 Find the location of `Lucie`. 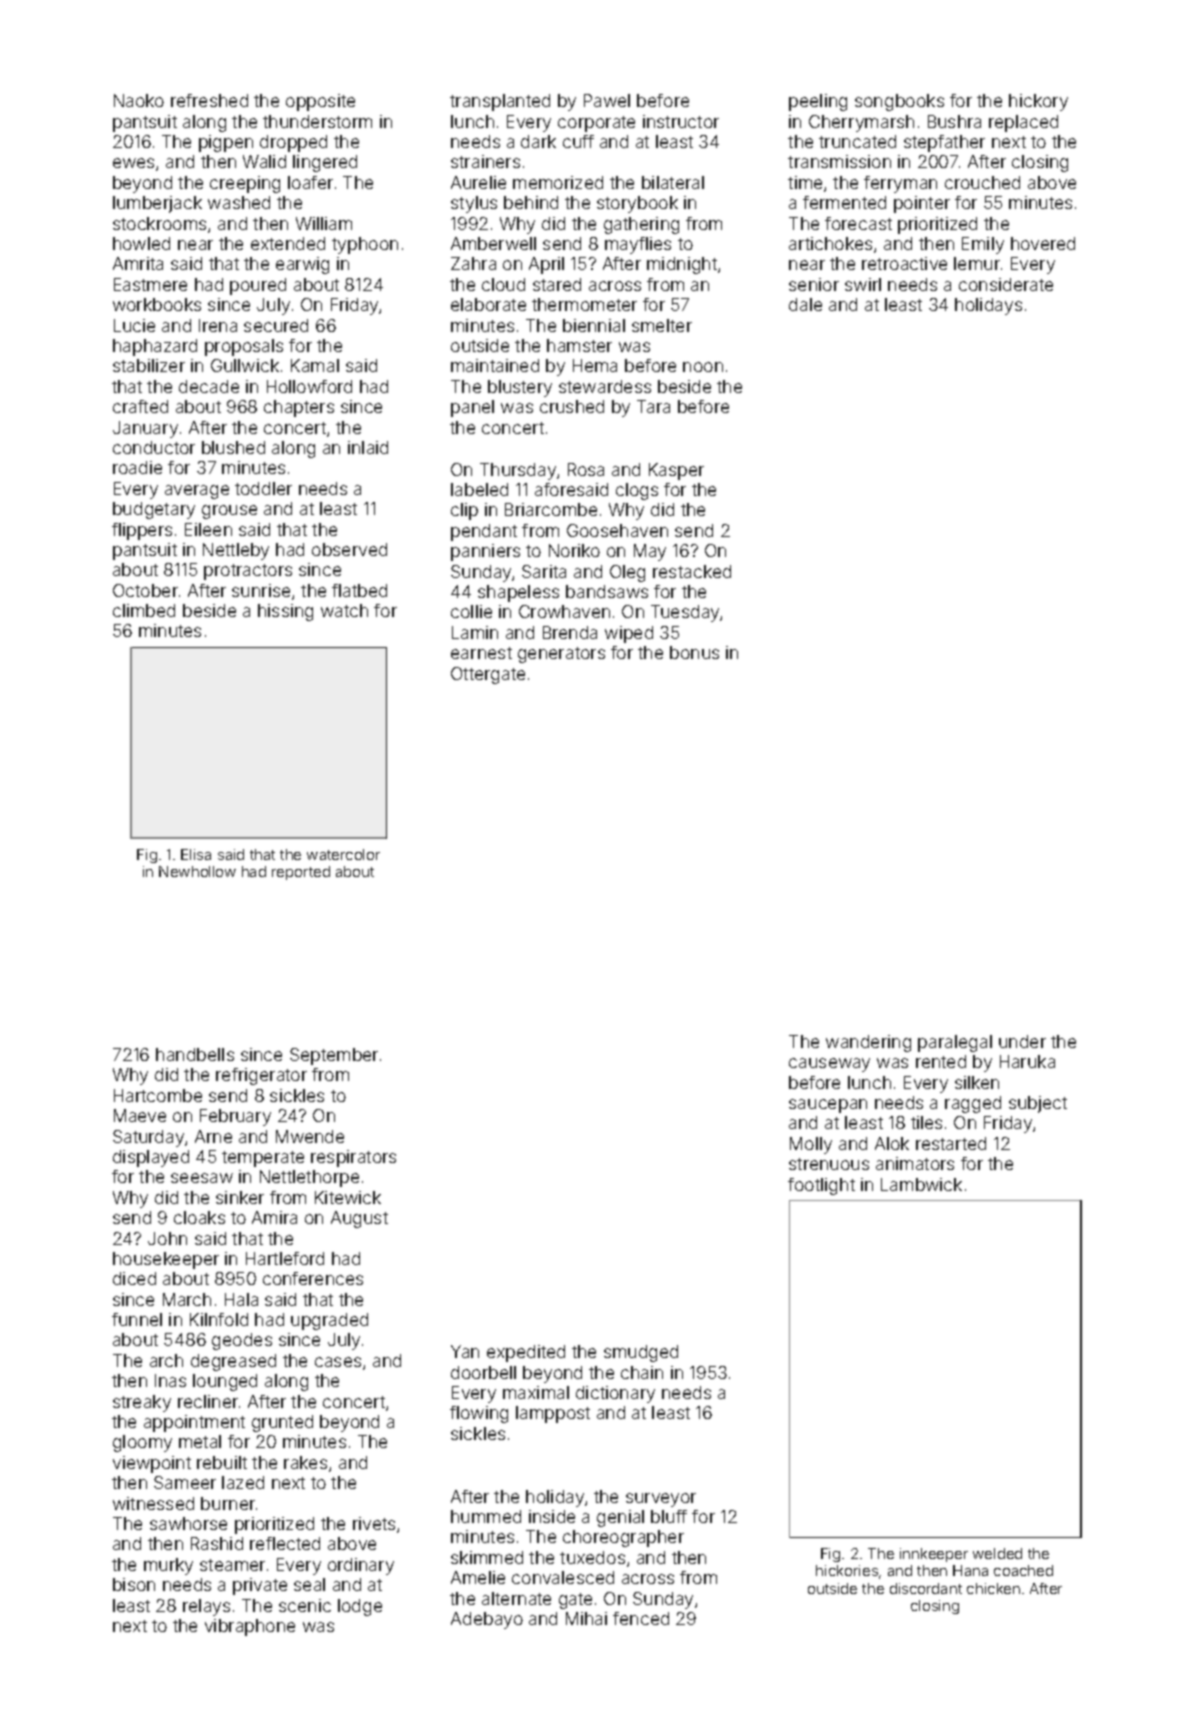

Lucie is located at coordinates (134, 325).
